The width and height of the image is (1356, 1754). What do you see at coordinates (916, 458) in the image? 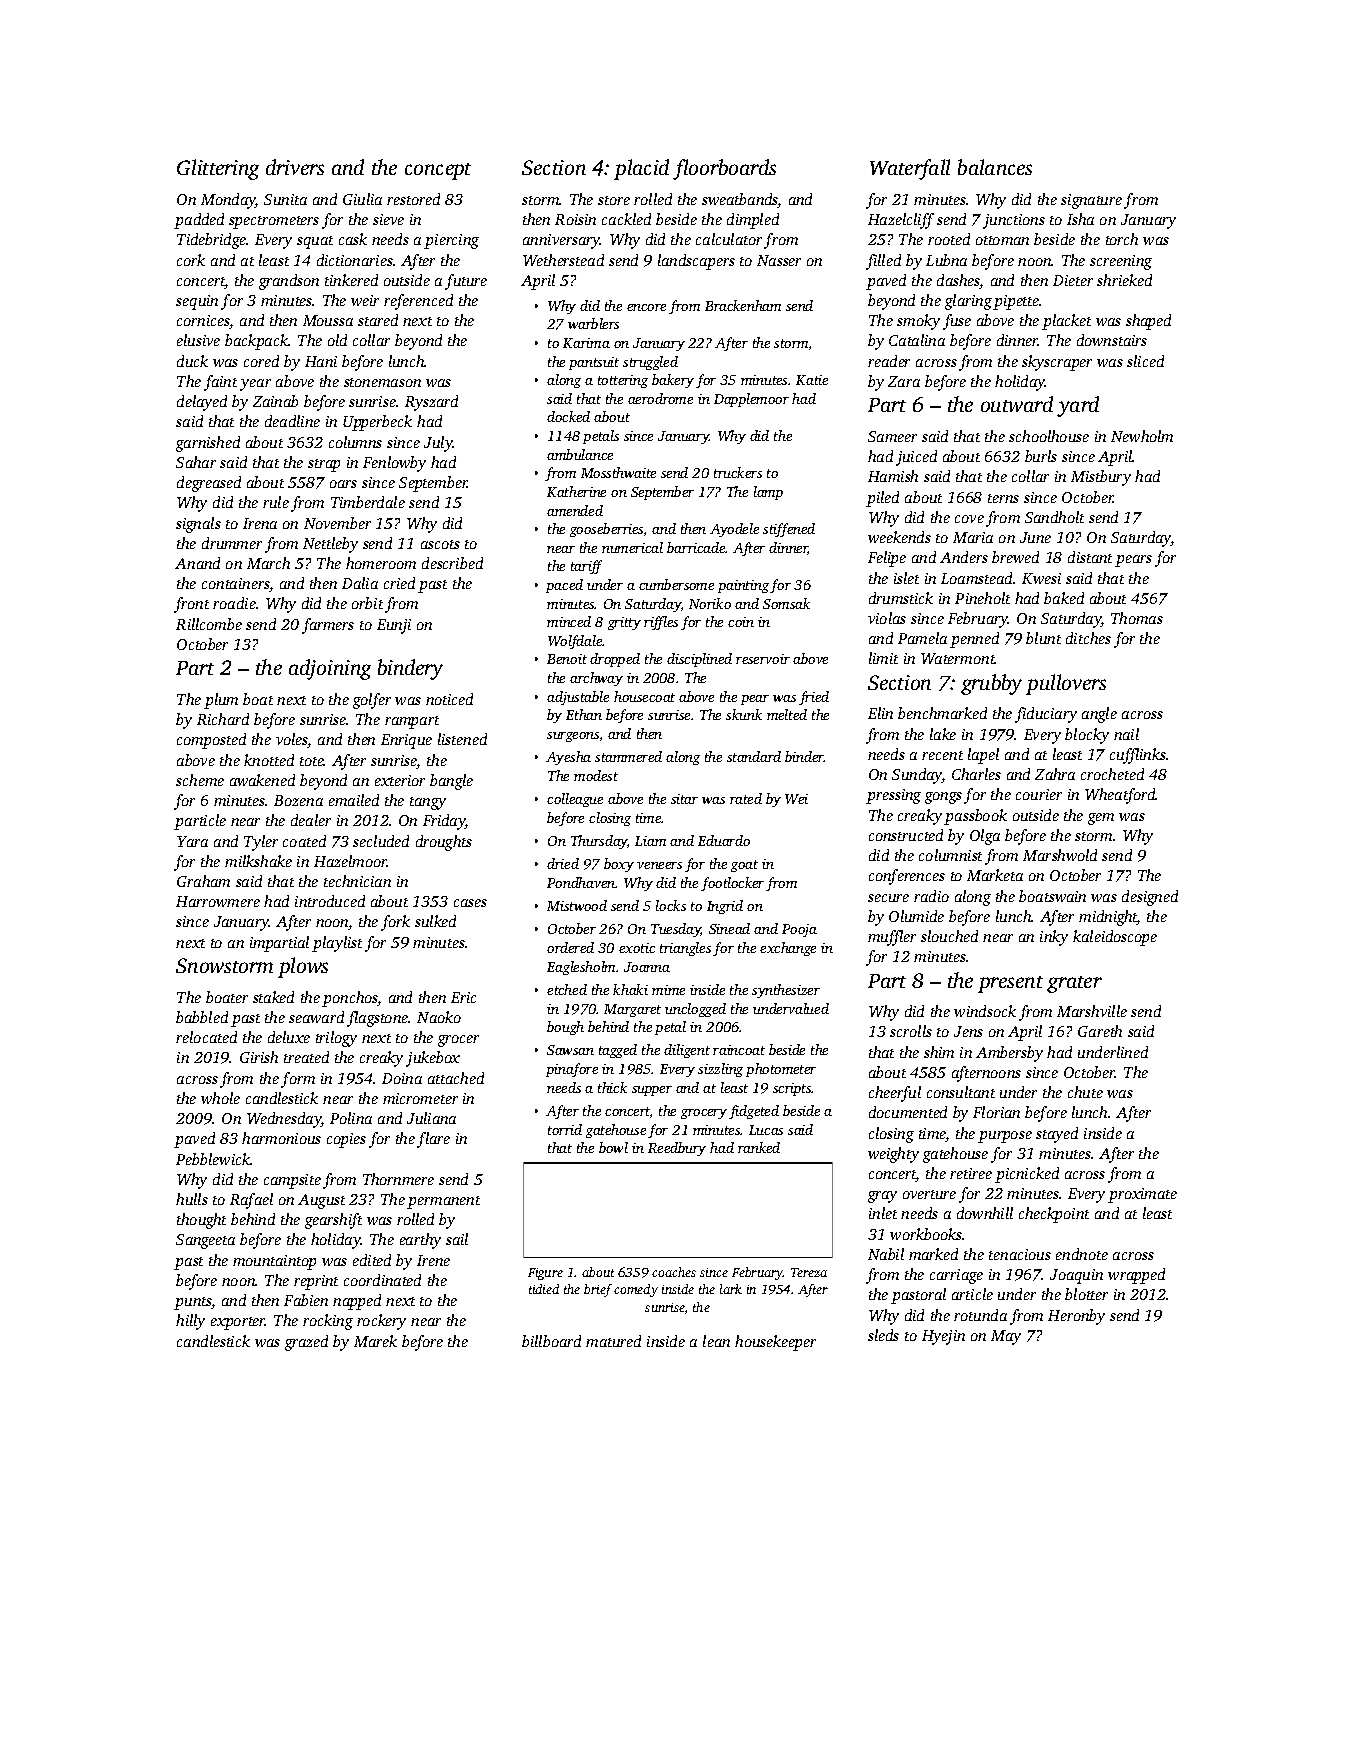
I see `juiced` at bounding box center [916, 458].
